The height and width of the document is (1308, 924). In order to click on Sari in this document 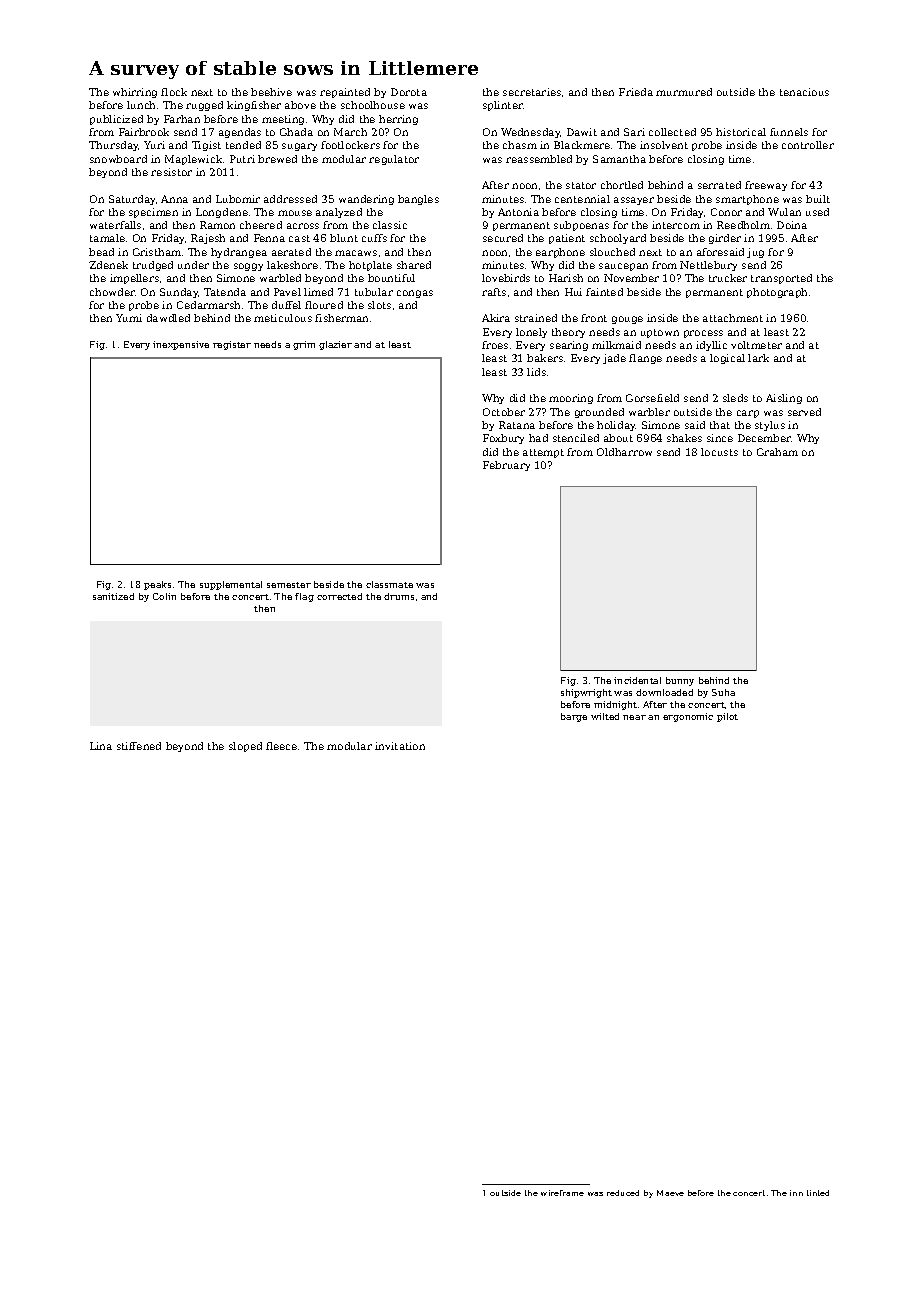, I will do `click(634, 132)`.
